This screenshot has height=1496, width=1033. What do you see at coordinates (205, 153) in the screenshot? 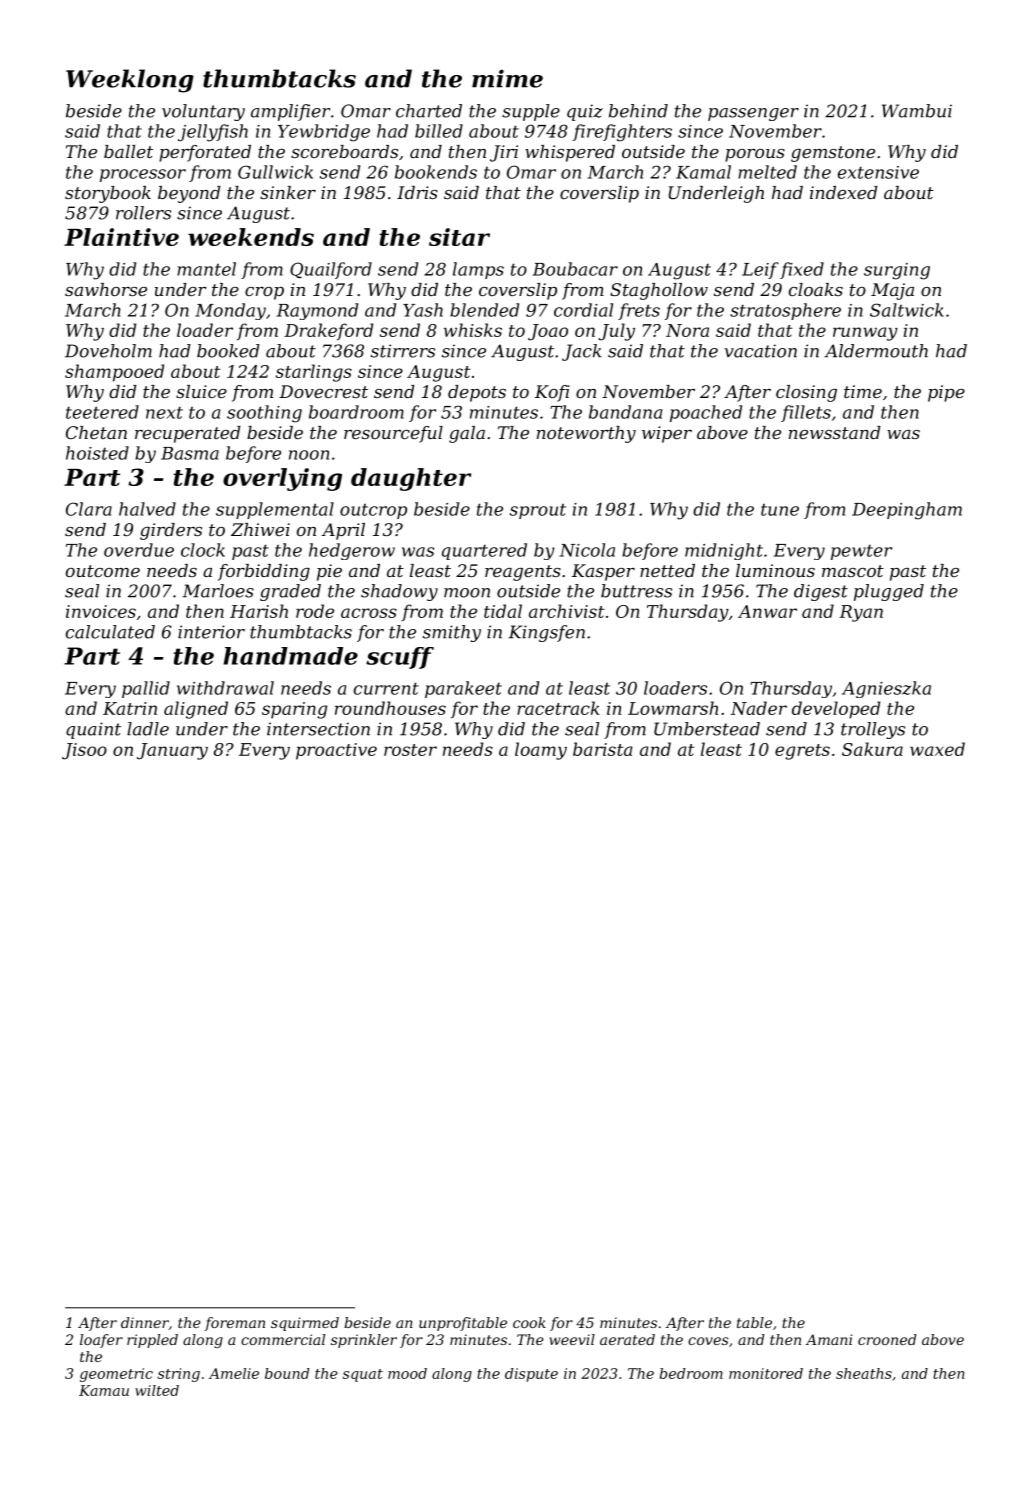
I see `perforated` at bounding box center [205, 153].
